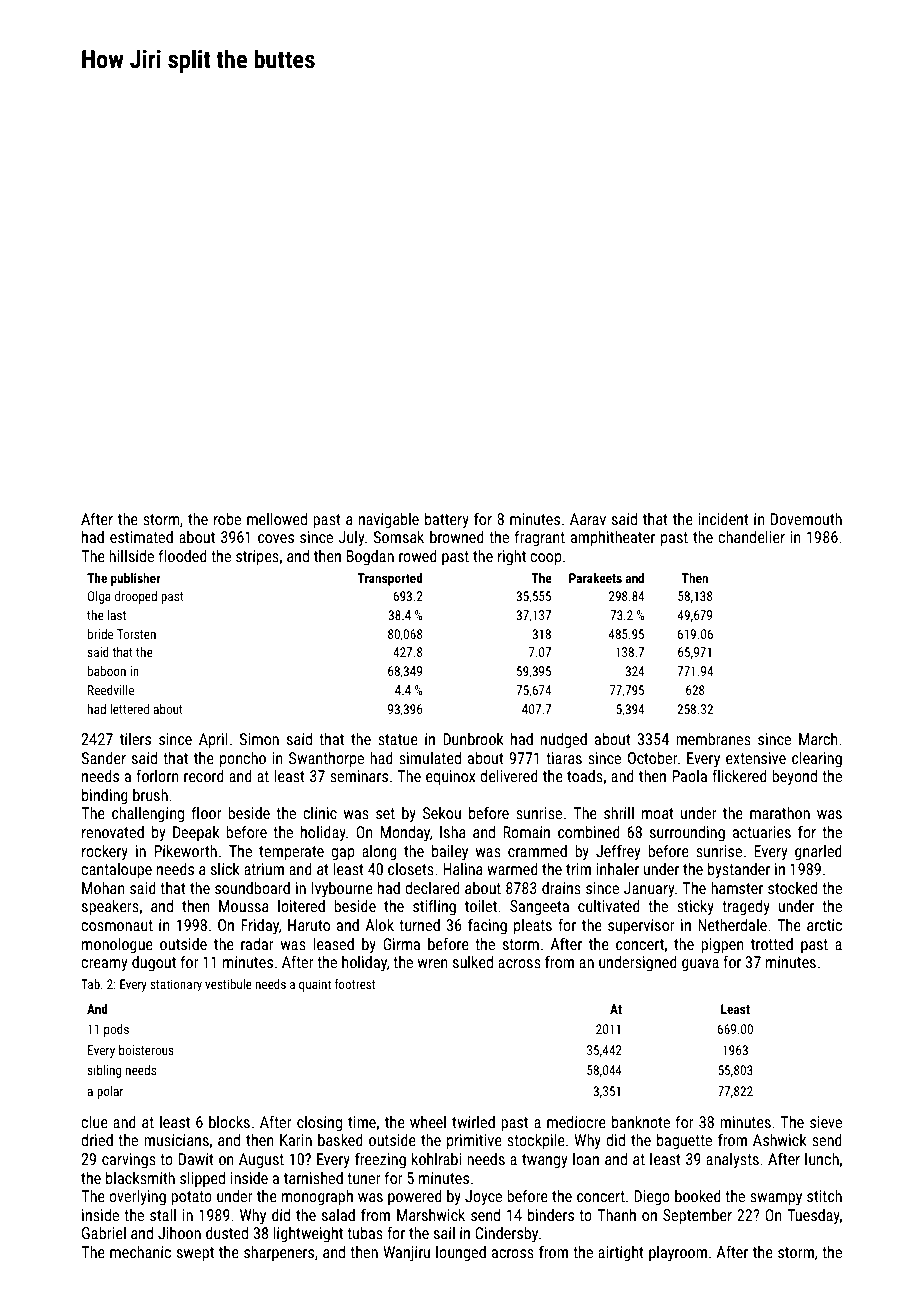 The height and width of the screenshot is (1308, 924). What do you see at coordinates (398, 739) in the screenshot?
I see `statue` at bounding box center [398, 739].
